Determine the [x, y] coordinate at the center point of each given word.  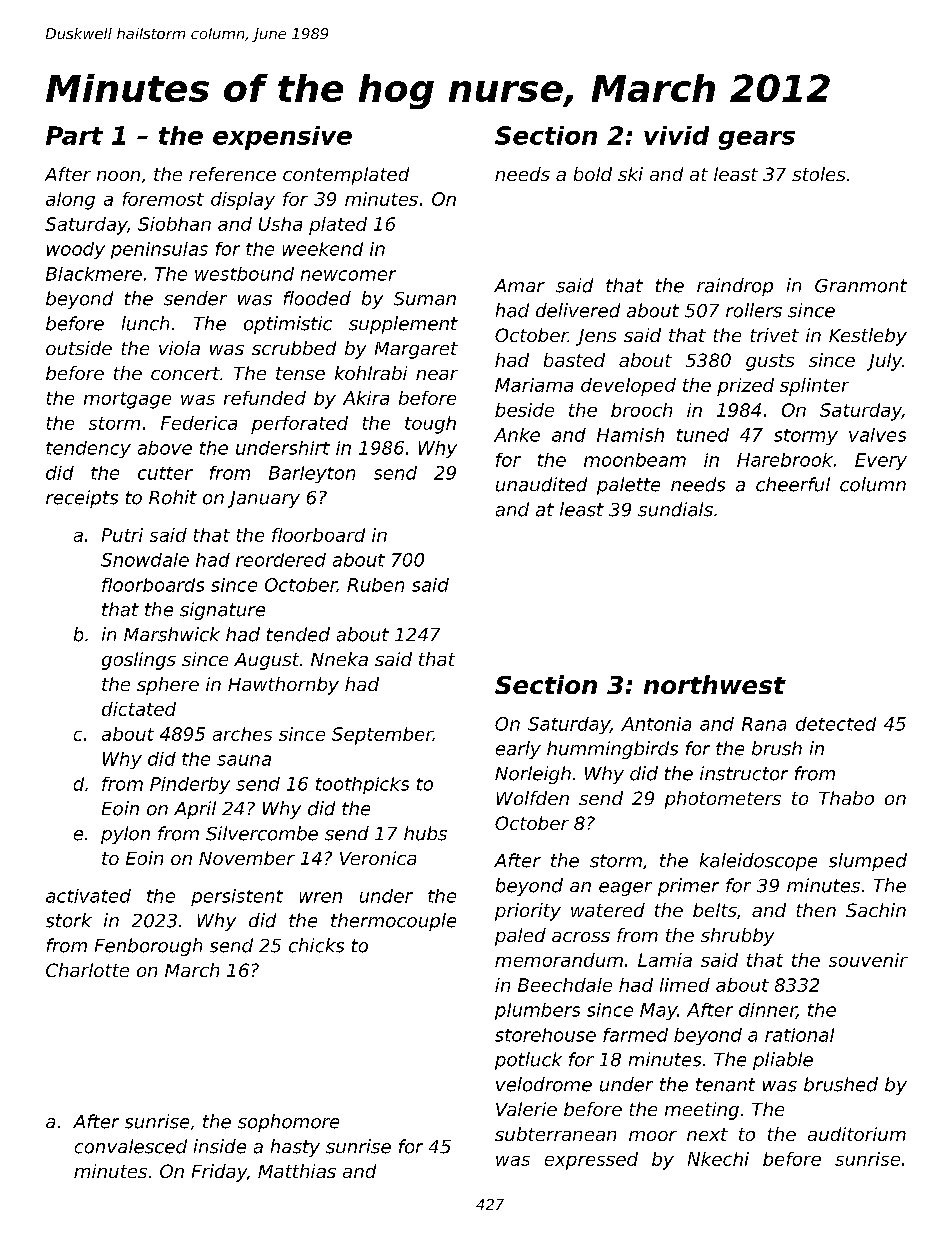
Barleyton [312, 474]
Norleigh [533, 775]
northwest [715, 684]
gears [757, 140]
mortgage [127, 400]
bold [593, 174]
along [70, 201]
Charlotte [87, 970]
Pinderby [190, 785]
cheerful [793, 484]
